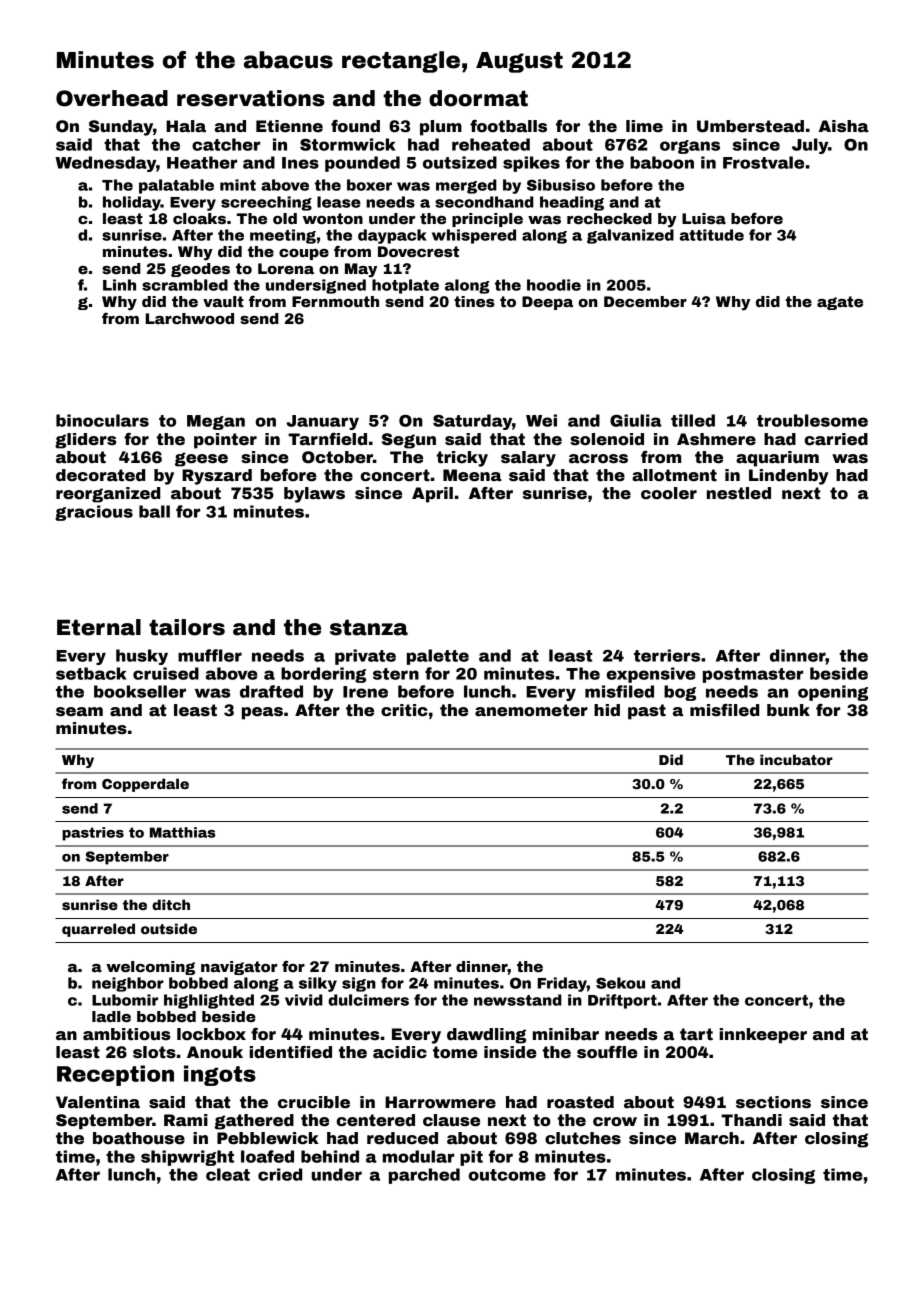 The image size is (924, 1308). What do you see at coordinates (262, 713) in the screenshot?
I see `peas` at bounding box center [262, 713].
